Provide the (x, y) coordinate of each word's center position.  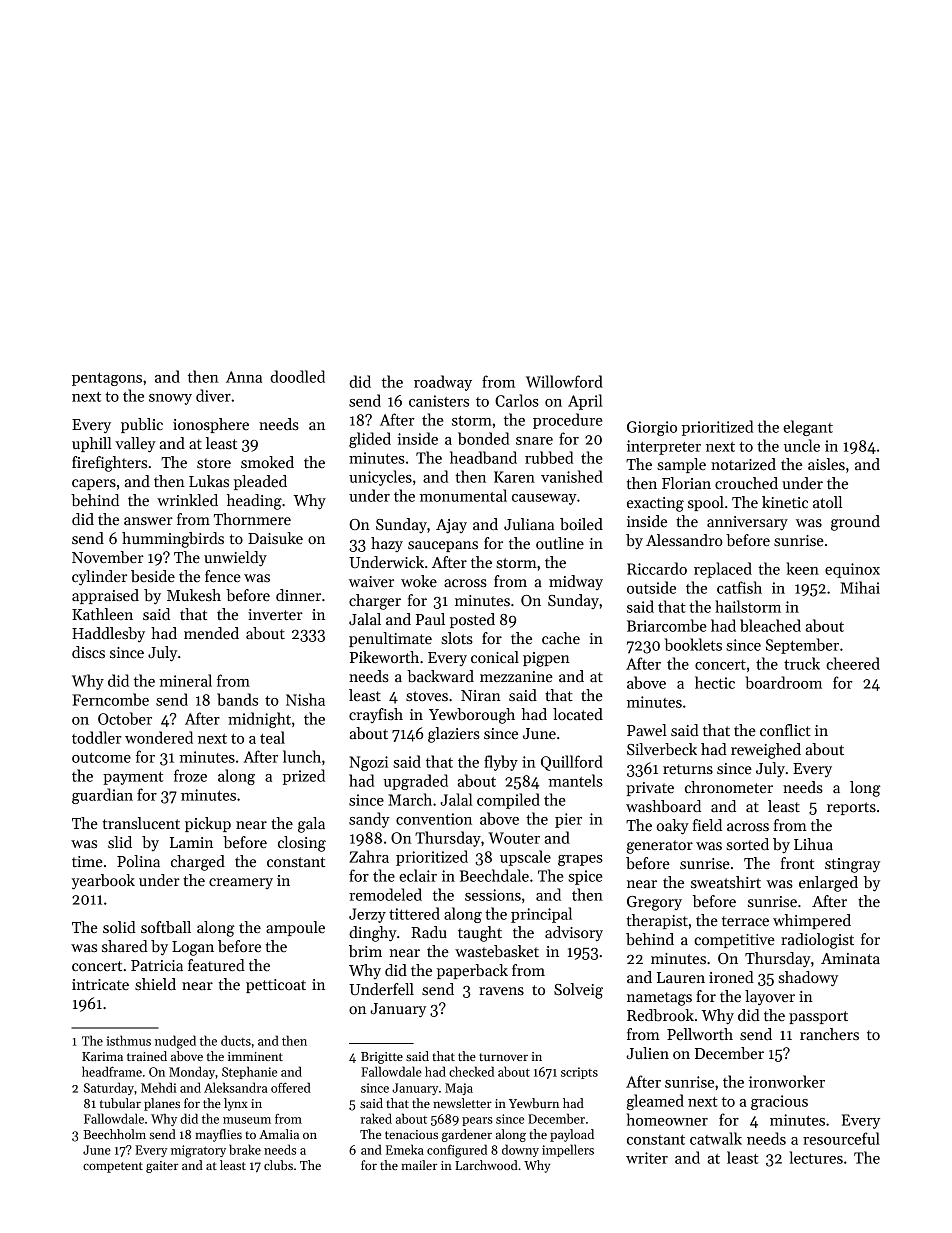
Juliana (529, 524)
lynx (236, 1104)
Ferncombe (110, 699)
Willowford (564, 381)
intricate (100, 984)
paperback (472, 971)
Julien (647, 1053)
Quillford (572, 763)
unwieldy (235, 559)
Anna (244, 377)
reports (851, 808)
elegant (808, 428)
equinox (852, 570)
